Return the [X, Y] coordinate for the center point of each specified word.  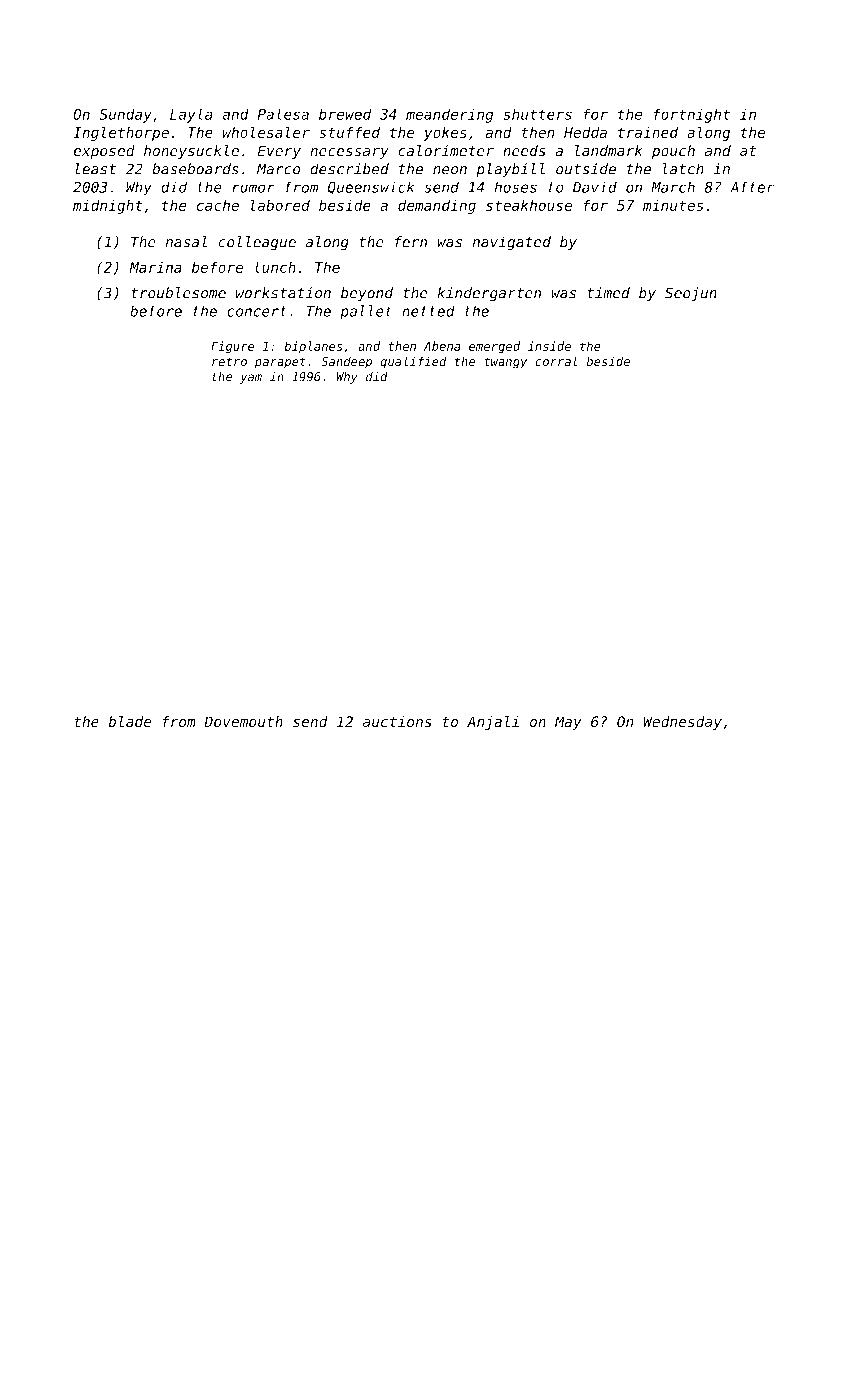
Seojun [691, 294]
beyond [367, 294]
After [752, 187]
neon [450, 170]
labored [280, 205]
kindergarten [489, 294]
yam [251, 379]
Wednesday [682, 723]
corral [556, 361]
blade [130, 722]
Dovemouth [243, 722]
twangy [505, 363]
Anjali [493, 723]
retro [229, 362]
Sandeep [346, 362]
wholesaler [266, 132]
